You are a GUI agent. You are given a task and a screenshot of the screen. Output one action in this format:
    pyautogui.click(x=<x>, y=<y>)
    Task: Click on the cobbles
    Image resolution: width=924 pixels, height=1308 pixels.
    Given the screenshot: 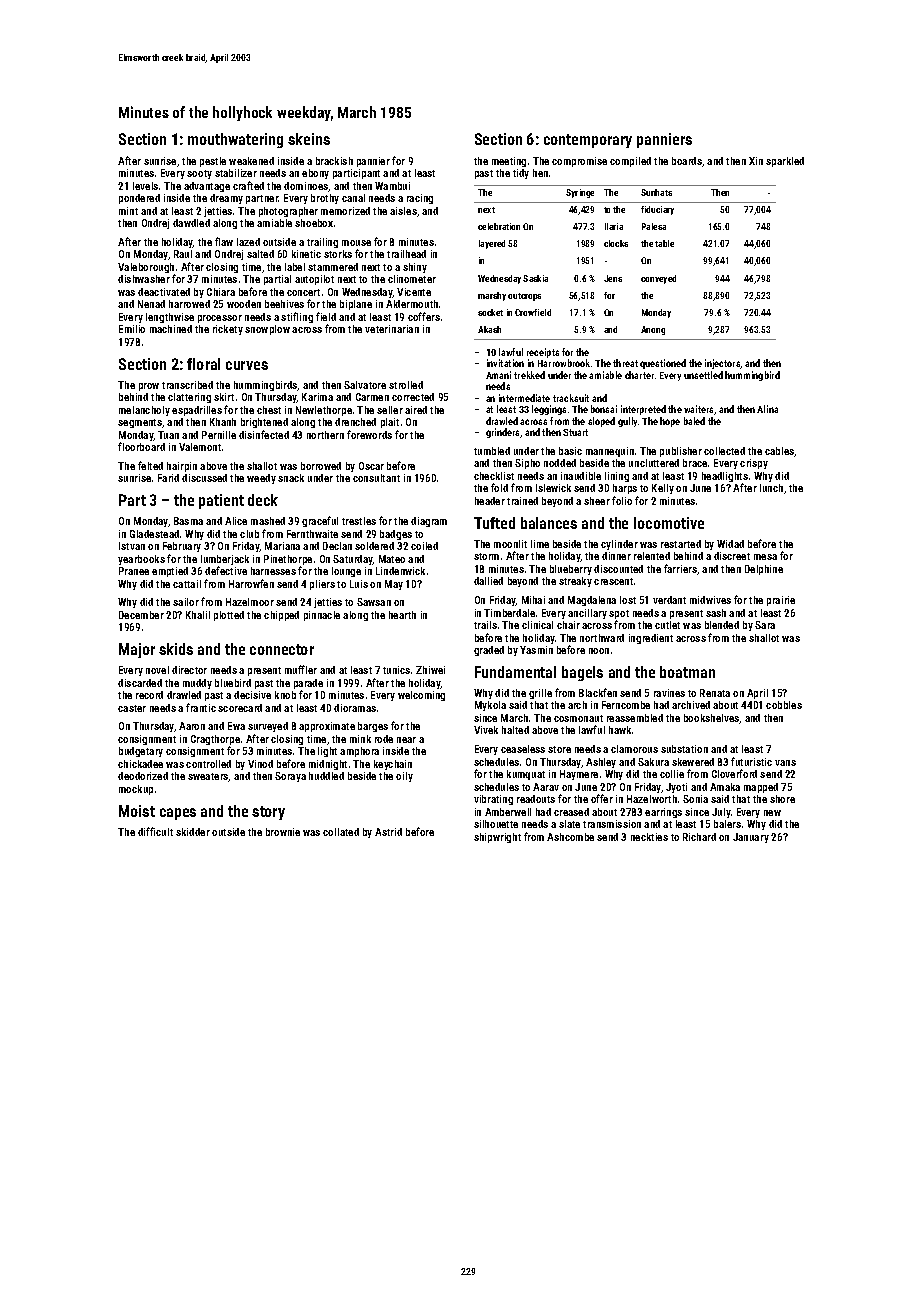 What is the action you would take?
    pyautogui.click(x=784, y=705)
